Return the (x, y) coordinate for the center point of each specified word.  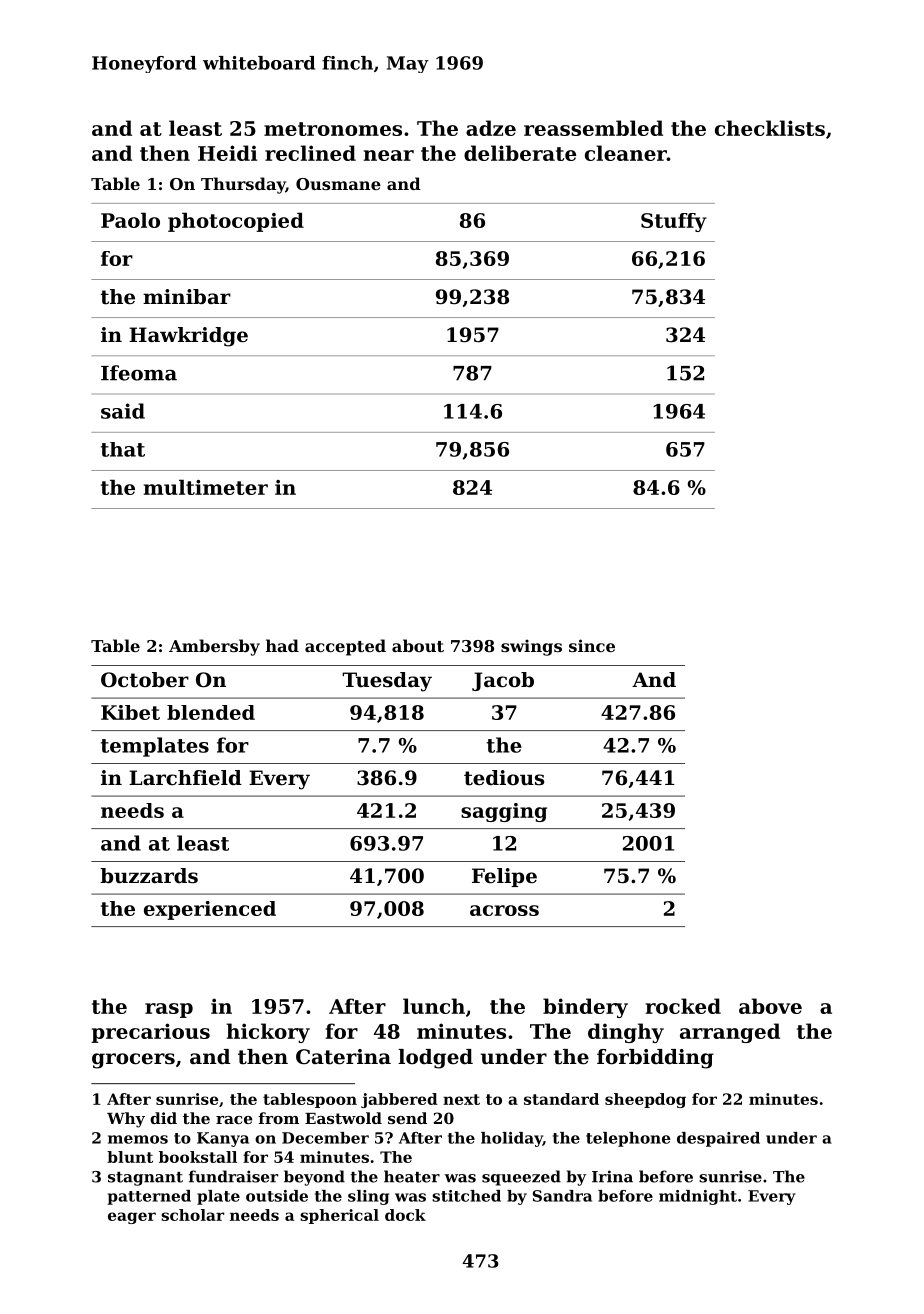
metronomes (333, 129)
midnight (698, 1197)
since (592, 645)
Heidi (227, 153)
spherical (339, 1216)
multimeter (206, 487)
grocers (133, 1061)
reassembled (593, 128)
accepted (345, 647)
